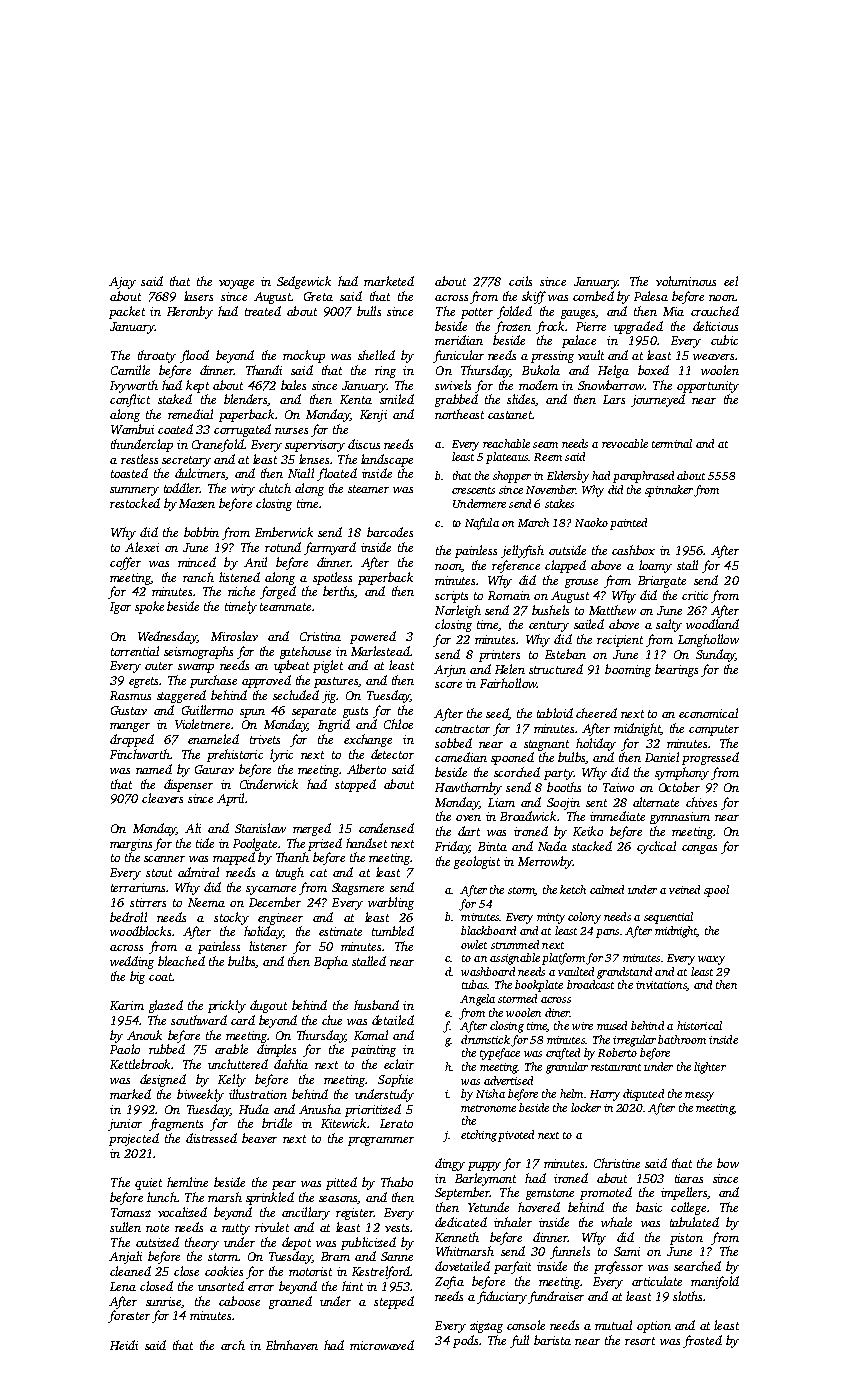 This screenshot has height=1400, width=849. What do you see at coordinates (512, 758) in the screenshot?
I see `spooned` at bounding box center [512, 758].
